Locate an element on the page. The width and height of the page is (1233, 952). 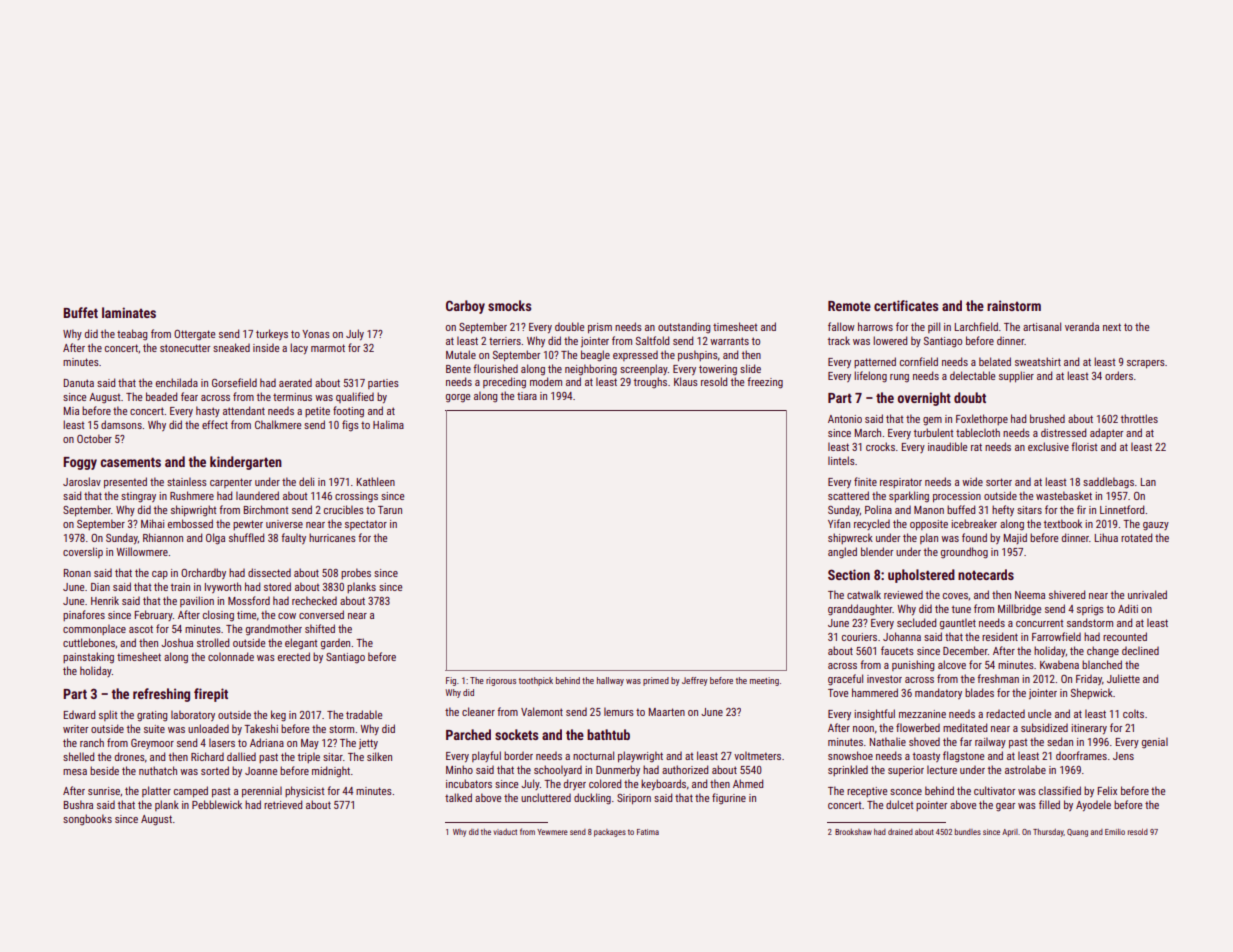
Greymoor is located at coordinates (152, 744).
